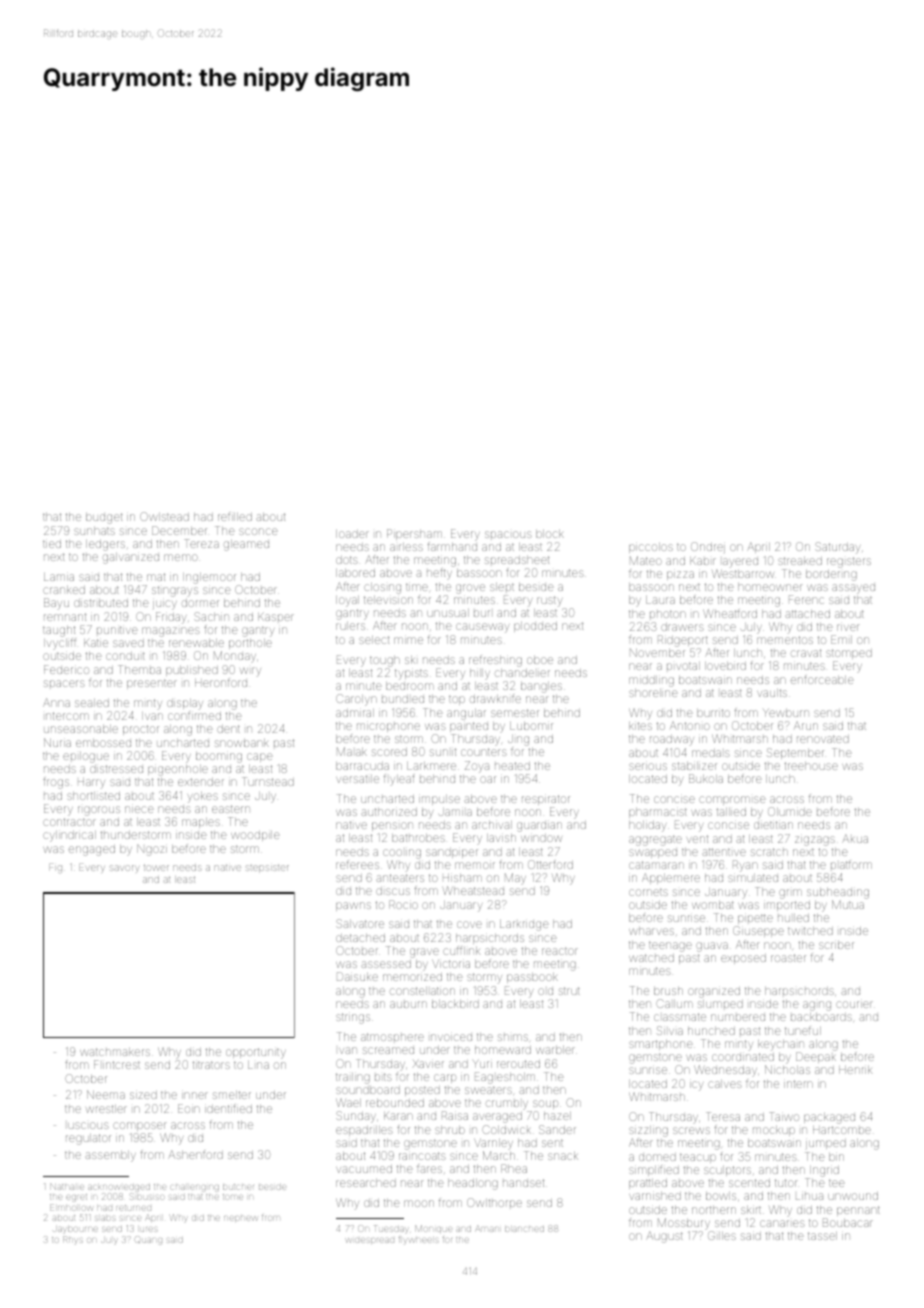  Describe the element at coordinates (713, 713) in the screenshot. I see `burrito` at that location.
